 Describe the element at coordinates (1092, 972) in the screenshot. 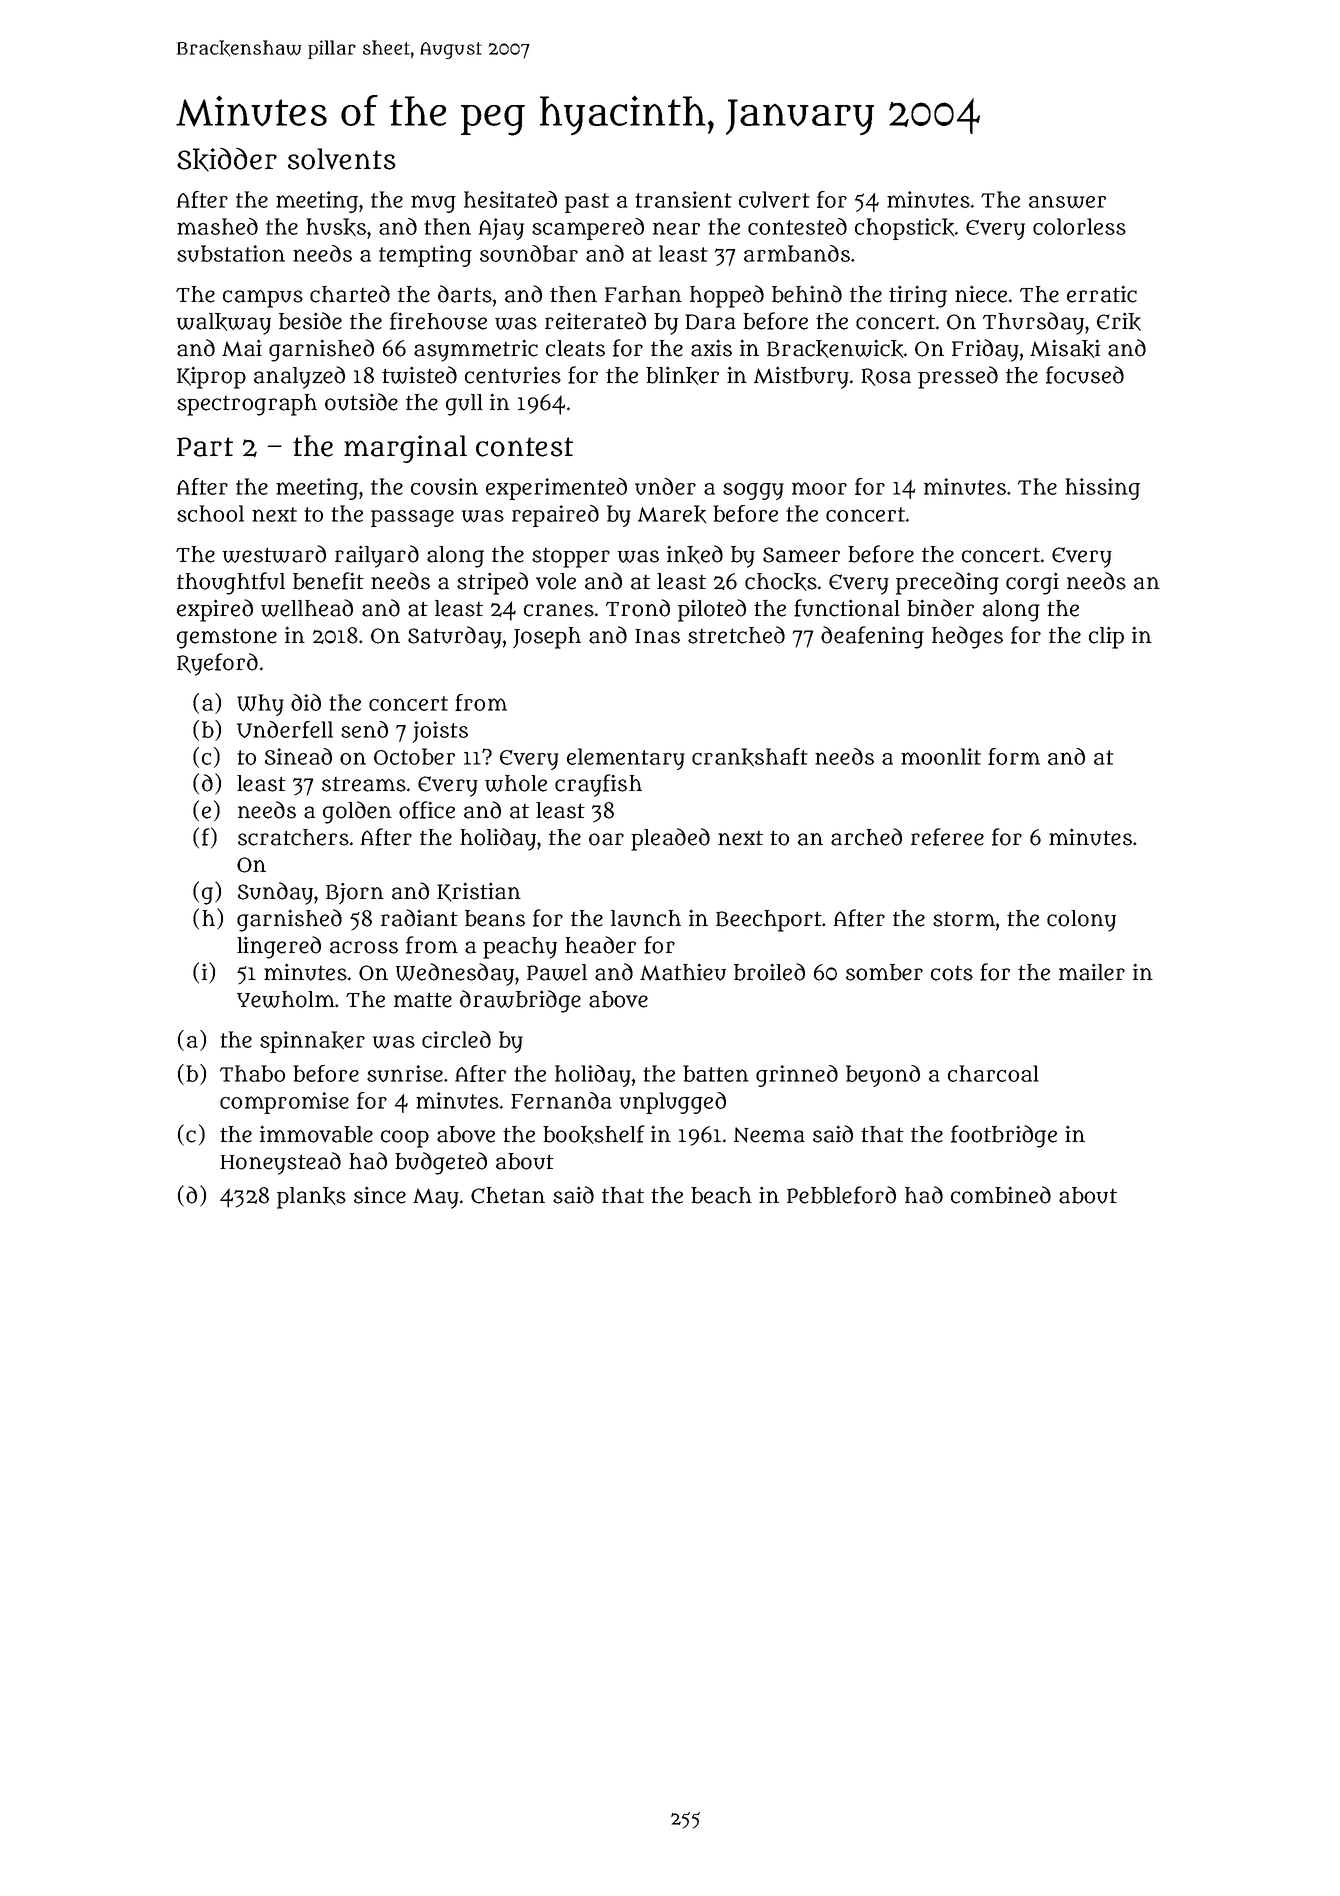

I see `mailer` at that location.
